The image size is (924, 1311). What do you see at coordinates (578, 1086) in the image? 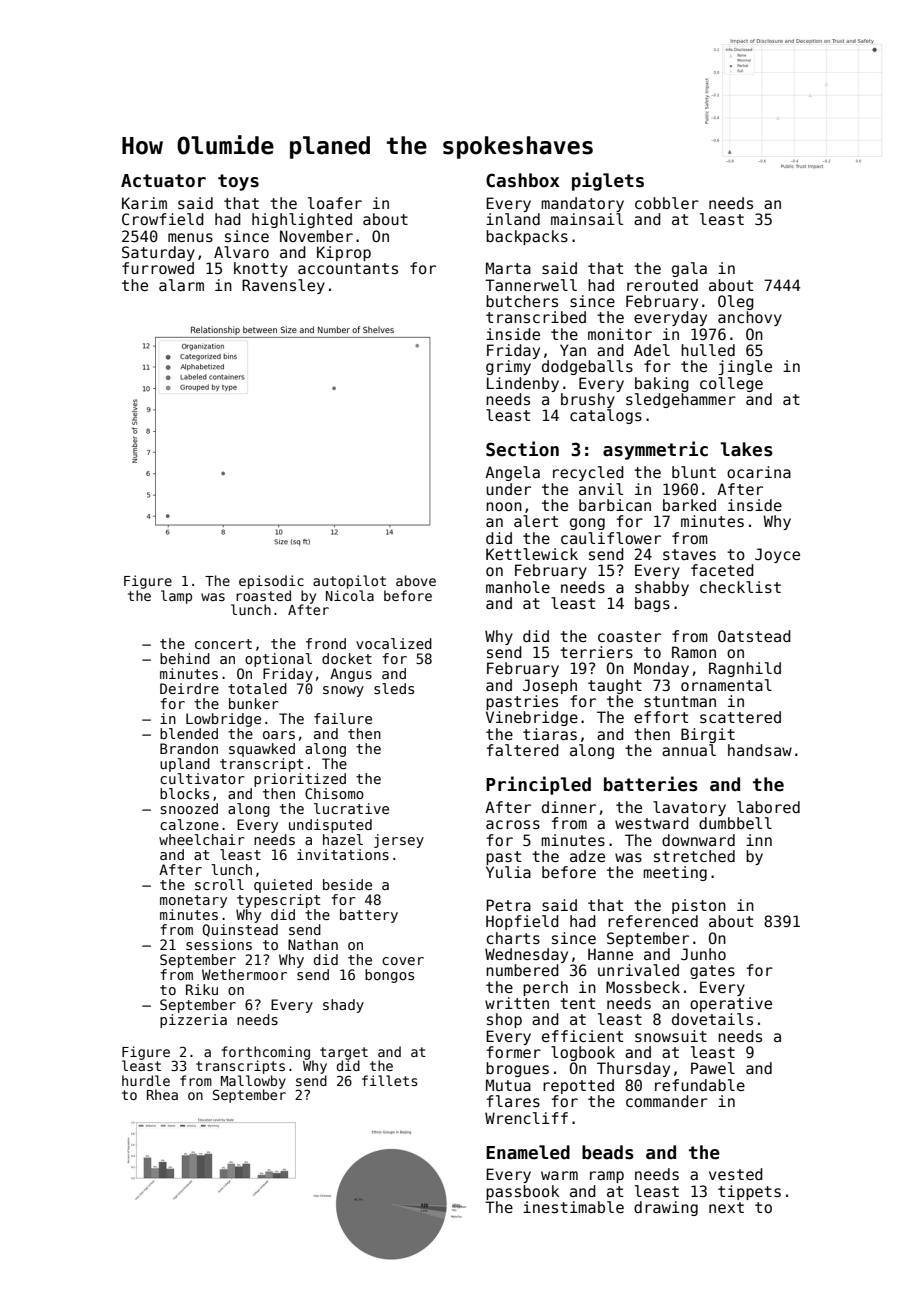
I see `repotted` at bounding box center [578, 1086].
